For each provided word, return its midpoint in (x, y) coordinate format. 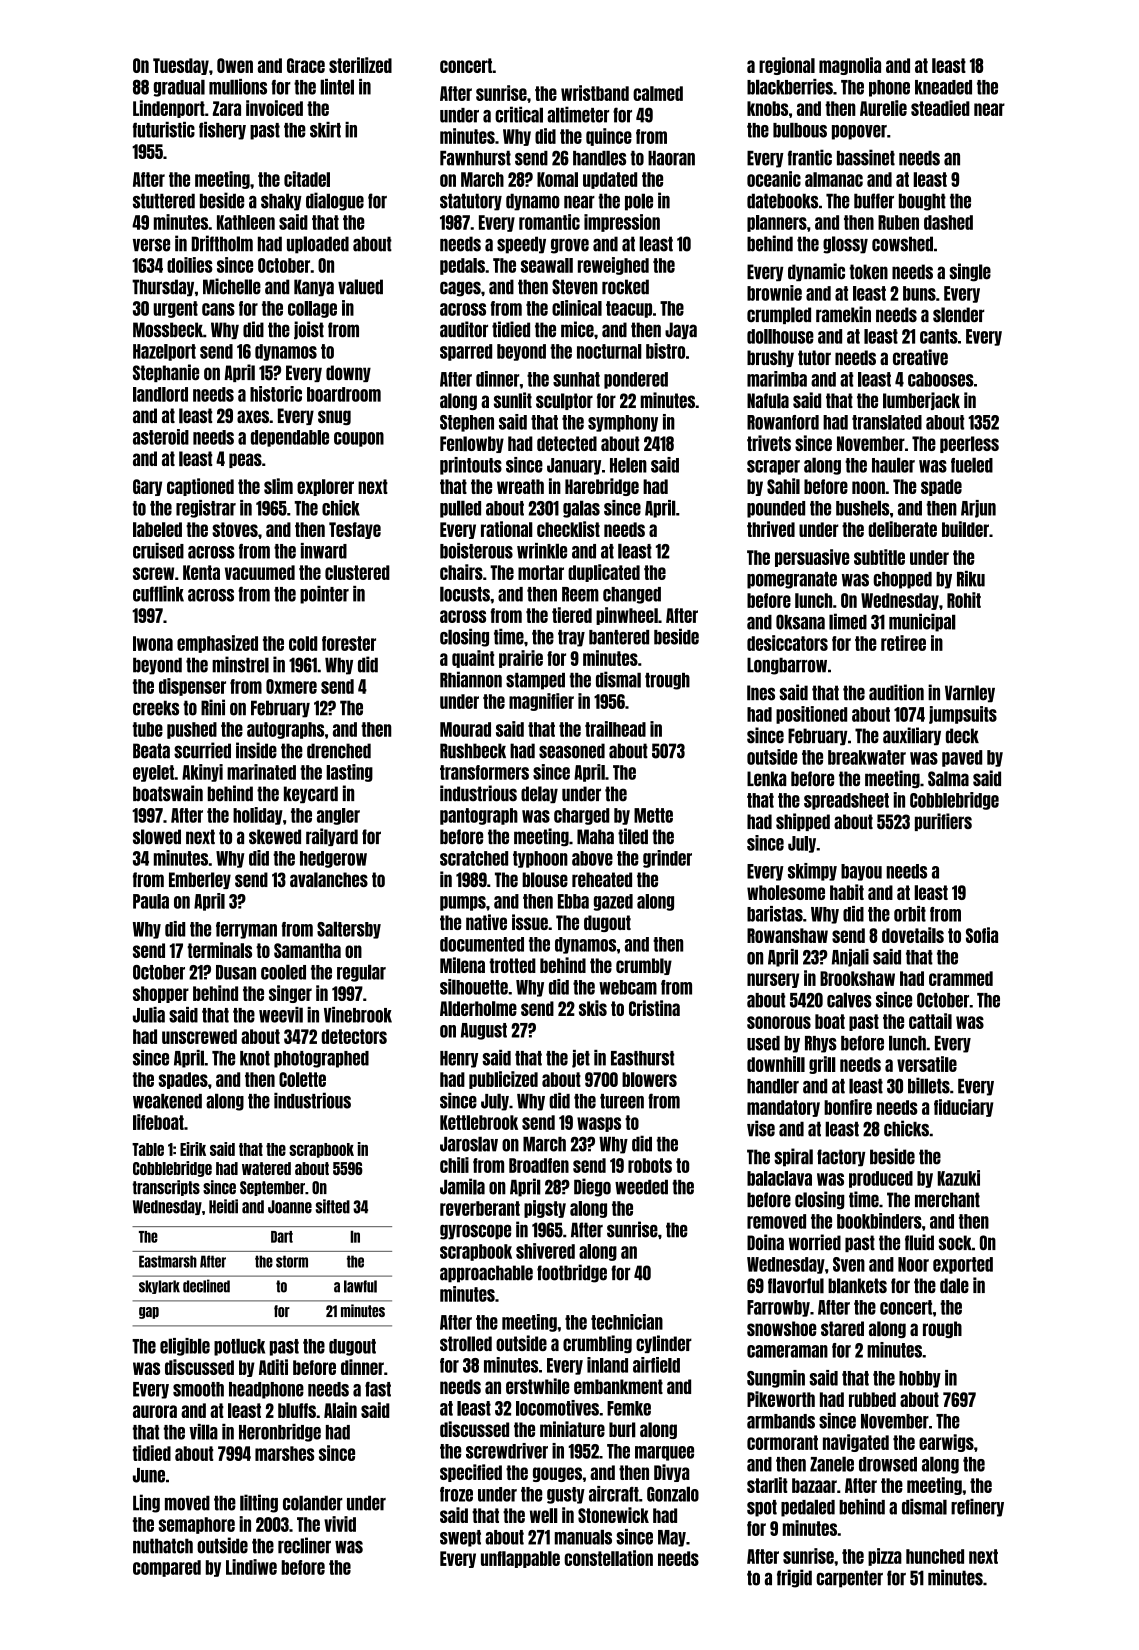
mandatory (783, 1108)
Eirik (193, 1149)
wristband (595, 93)
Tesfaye (355, 530)
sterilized (360, 65)
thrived (771, 529)
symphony (623, 423)
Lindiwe (251, 1567)
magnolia (850, 66)
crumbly (644, 966)
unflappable (520, 1559)
